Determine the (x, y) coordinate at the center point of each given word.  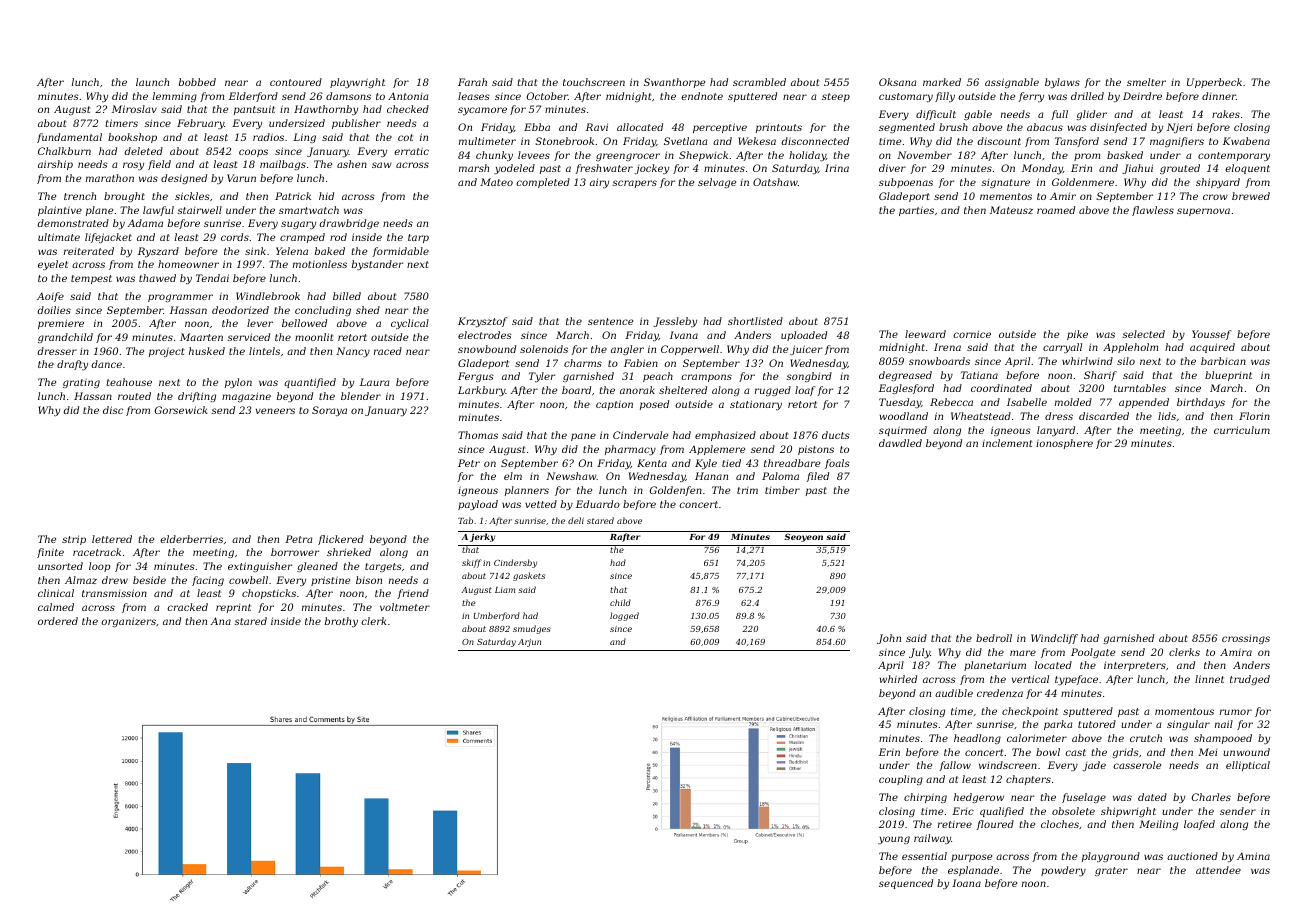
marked (942, 82)
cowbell (248, 580)
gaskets (529, 576)
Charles (1211, 797)
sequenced (906, 884)
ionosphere (1064, 444)
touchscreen (594, 82)
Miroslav (134, 109)
